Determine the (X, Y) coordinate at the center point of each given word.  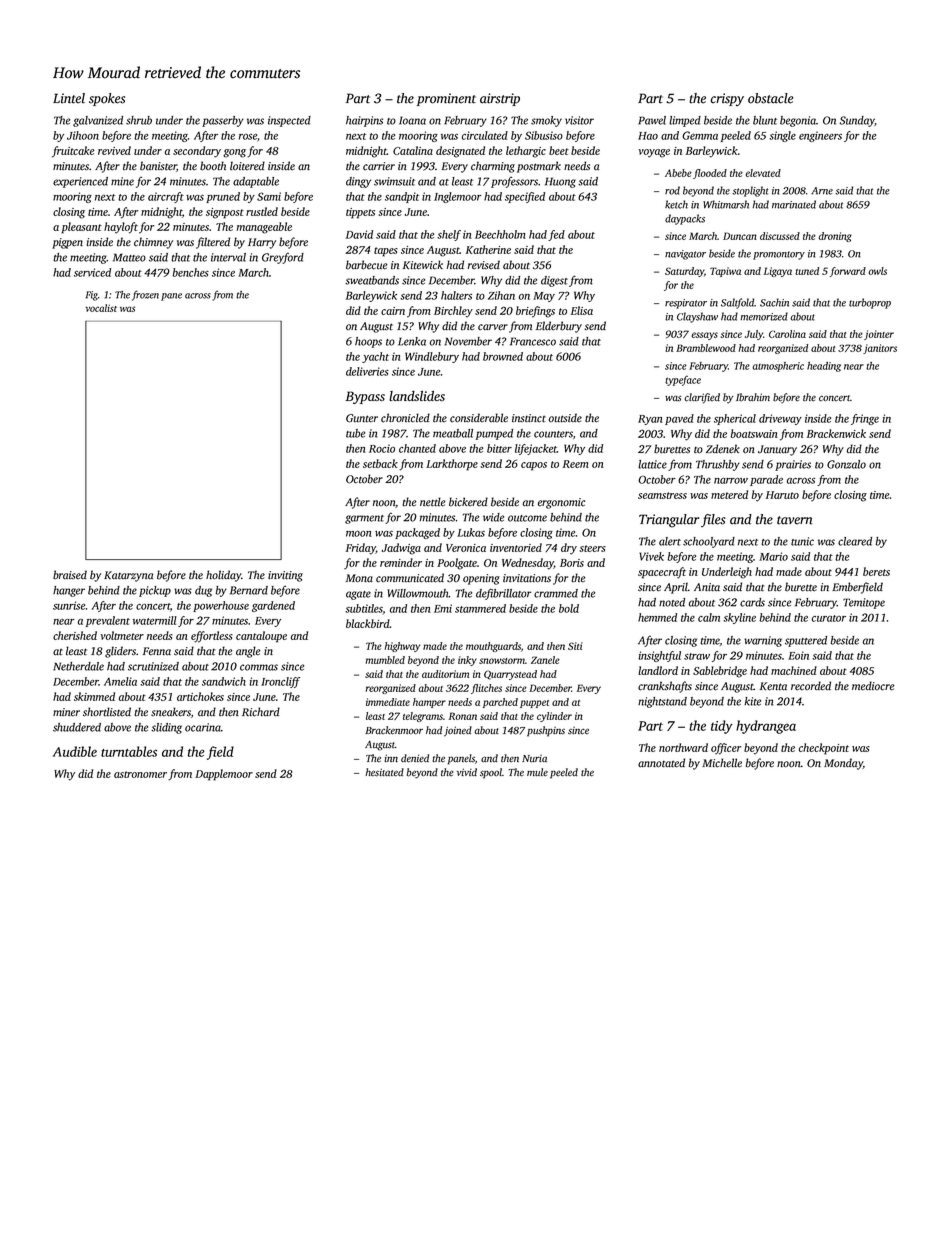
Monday (843, 764)
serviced (92, 272)
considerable (479, 418)
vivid (467, 772)
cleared (855, 541)
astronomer (140, 774)
